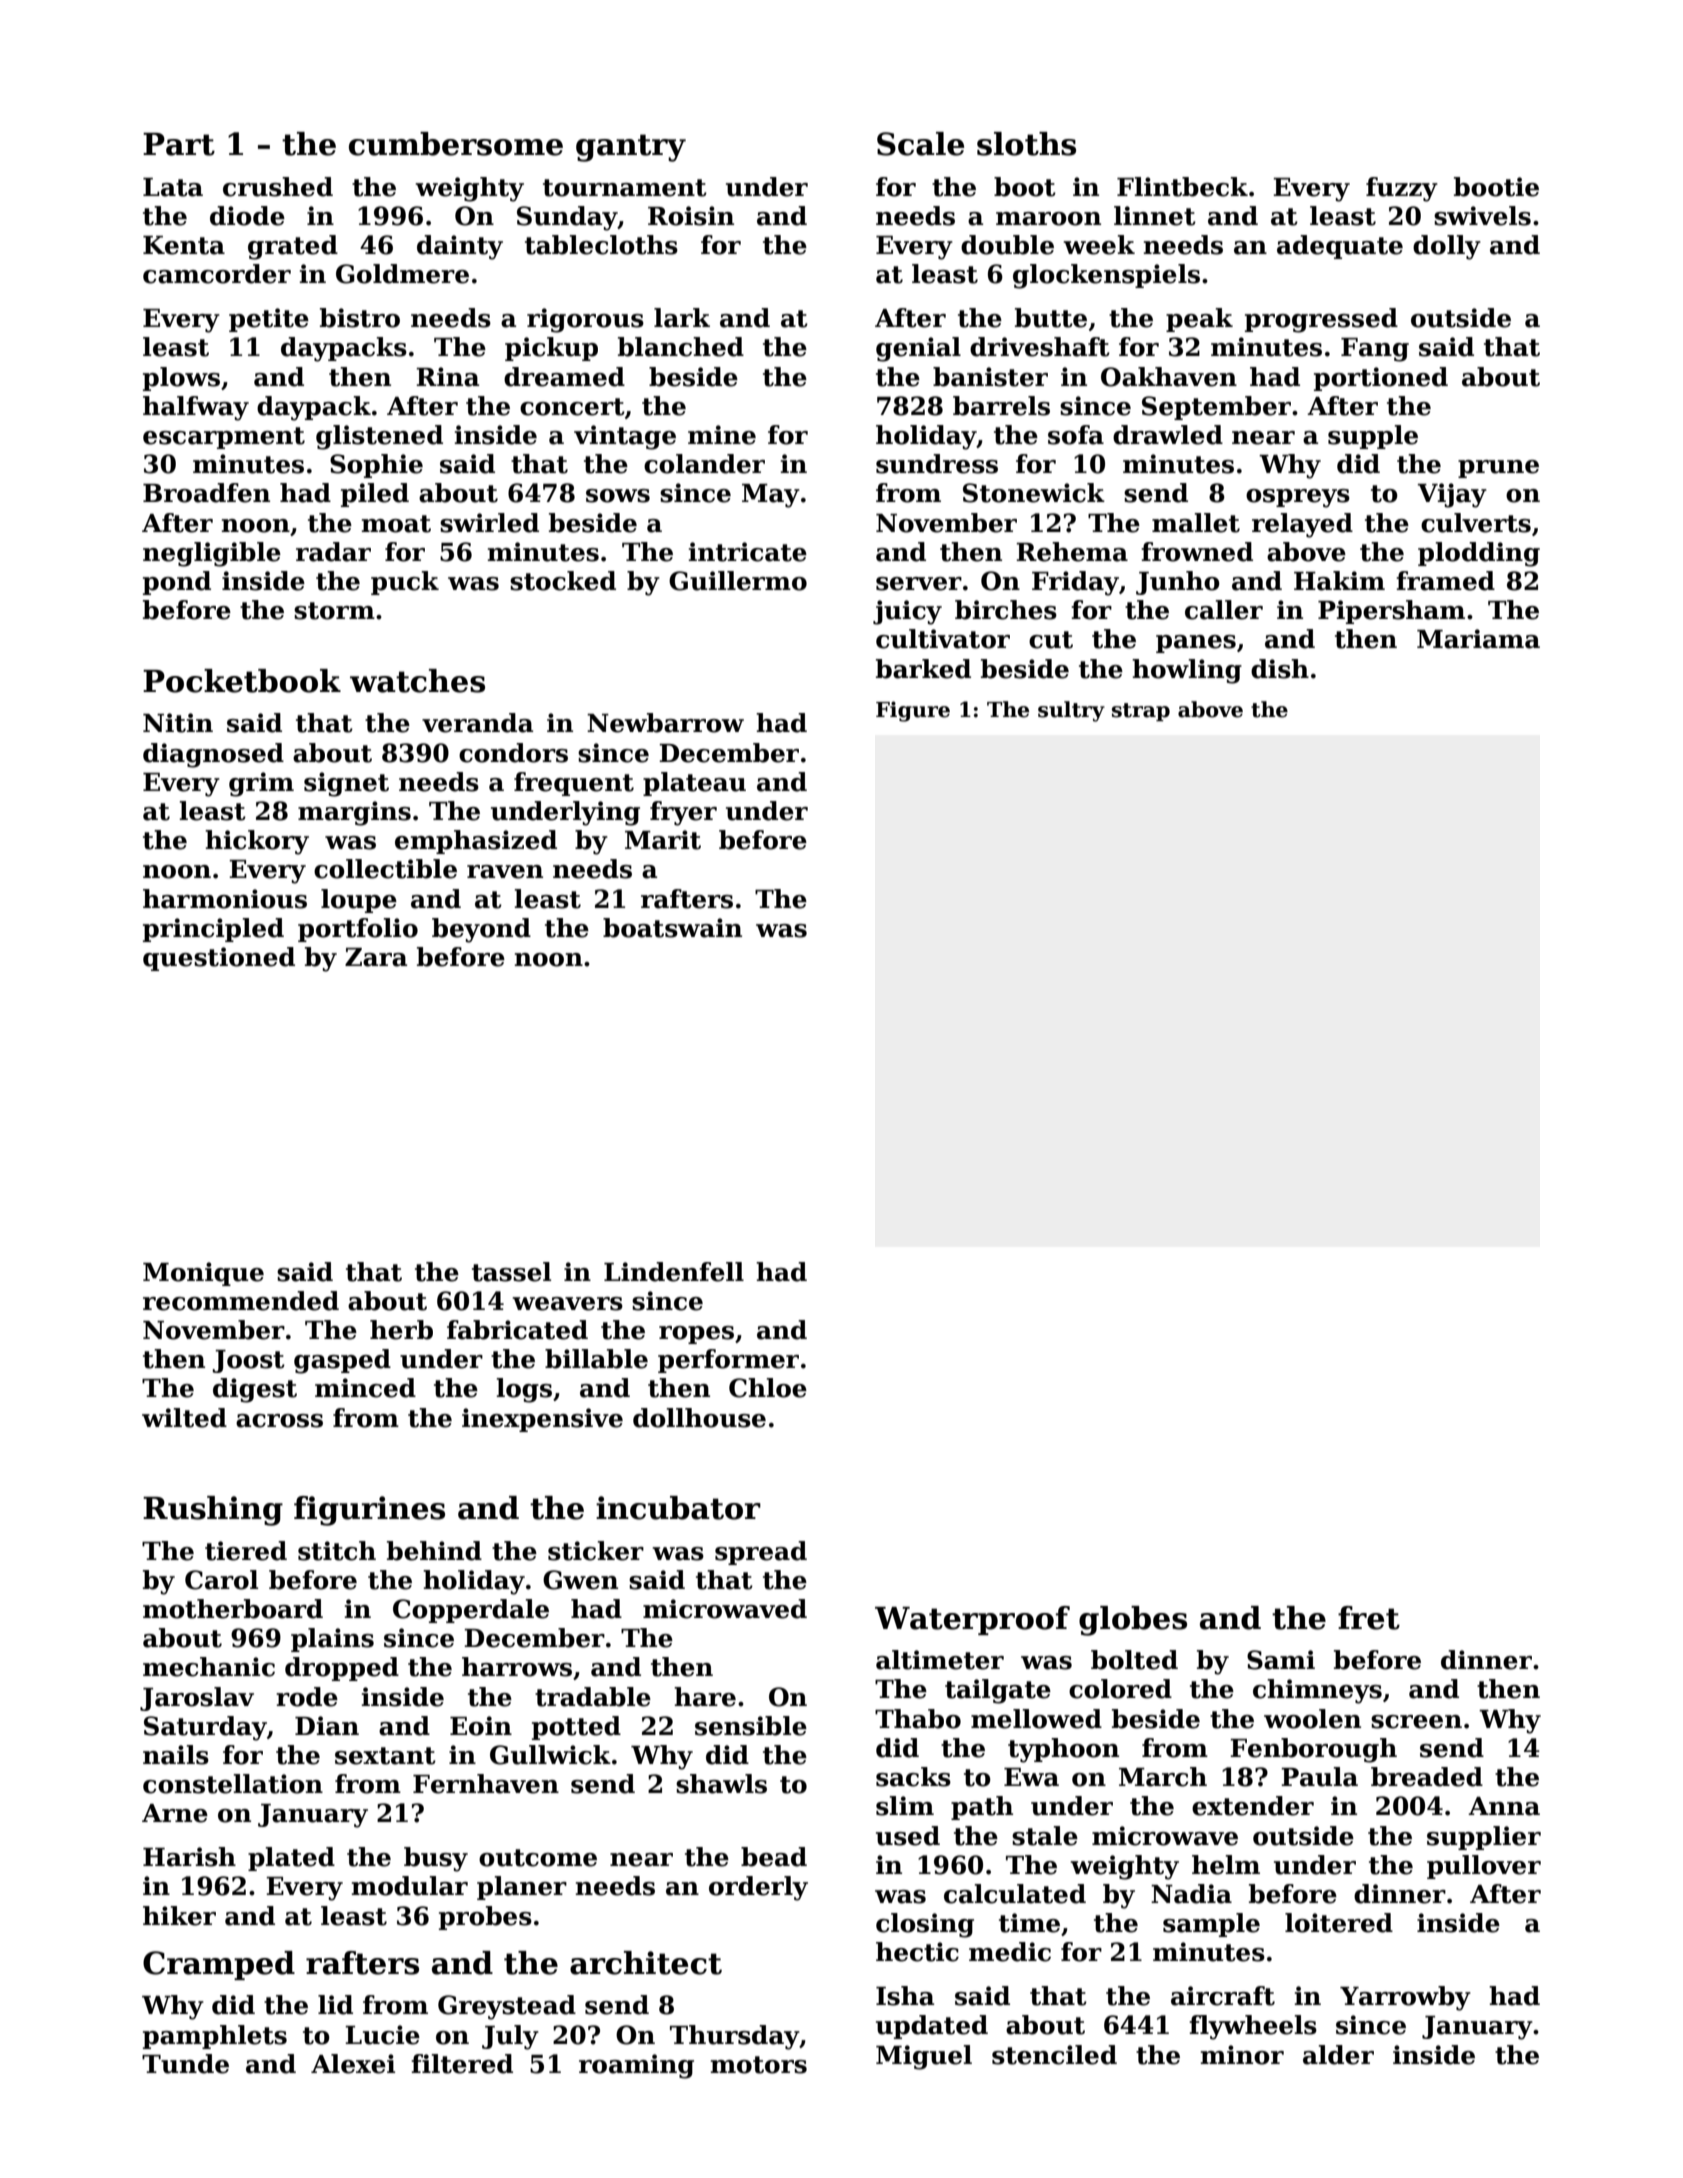 Image resolution: width=1683 pixels, height=2178 pixels. I want to click on watches, so click(417, 681).
